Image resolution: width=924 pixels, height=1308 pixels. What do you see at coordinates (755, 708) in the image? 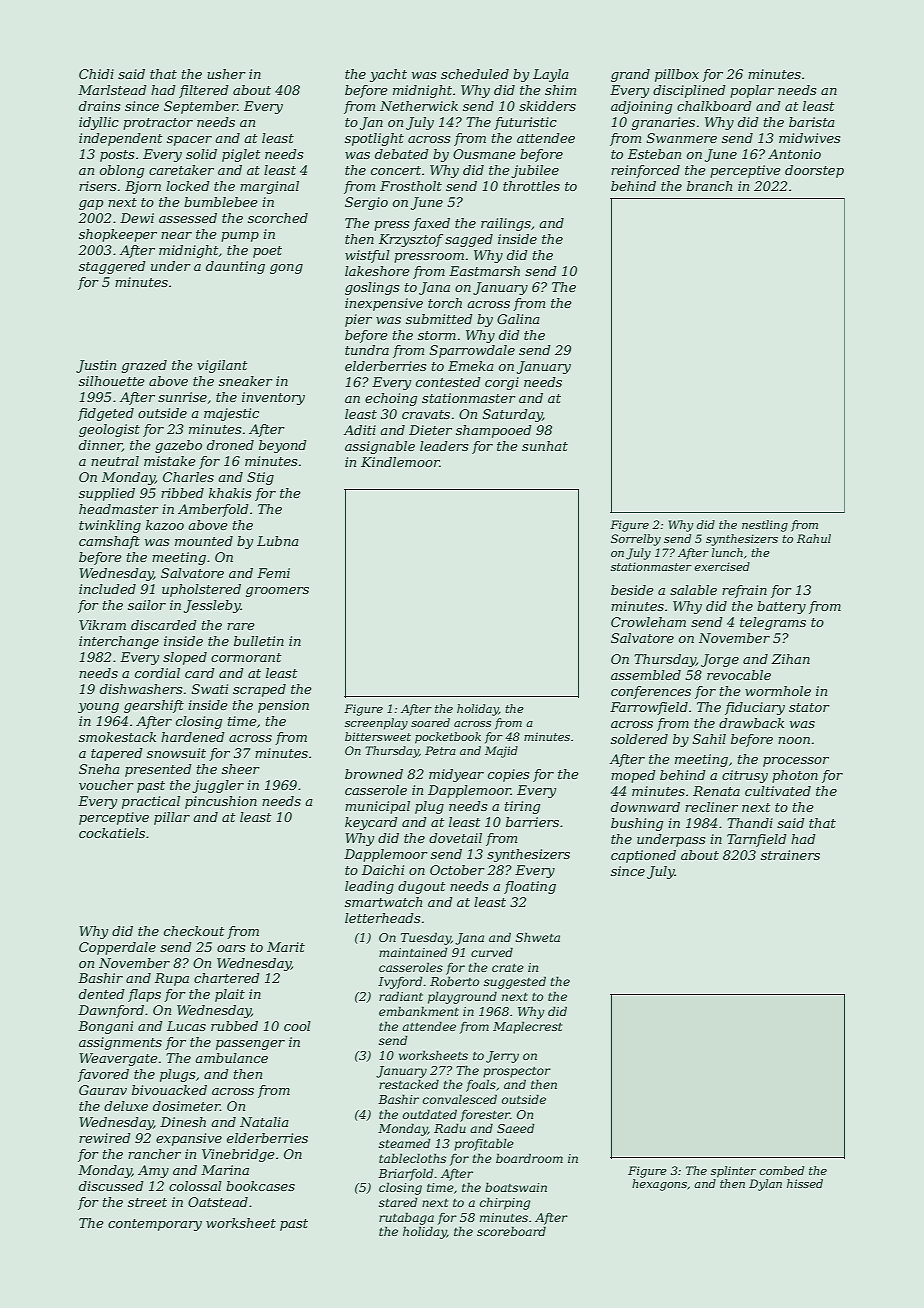
I see `fiduciary` at bounding box center [755, 708].
